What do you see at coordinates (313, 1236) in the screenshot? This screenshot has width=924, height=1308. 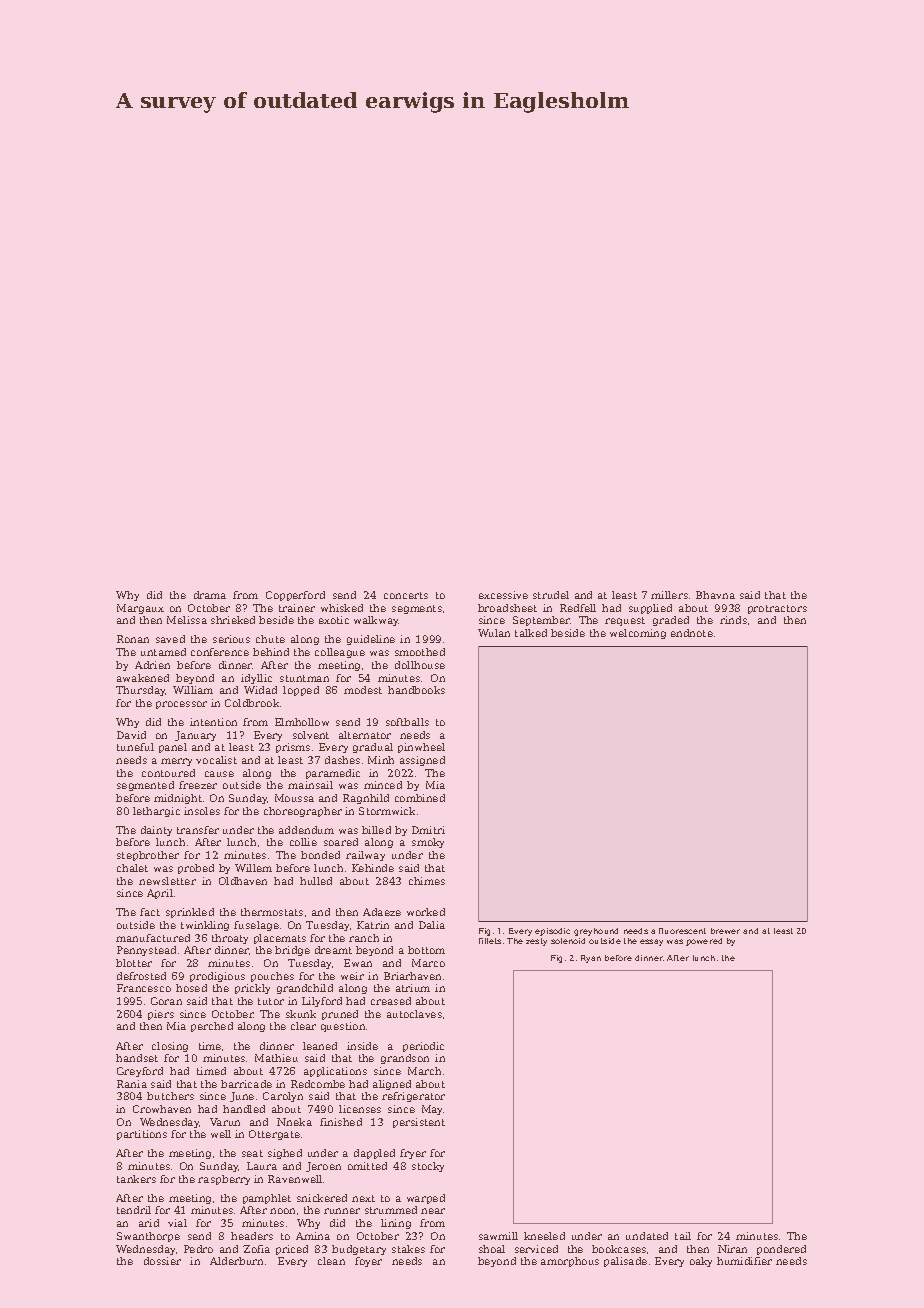 I see `Amina` at bounding box center [313, 1236].
